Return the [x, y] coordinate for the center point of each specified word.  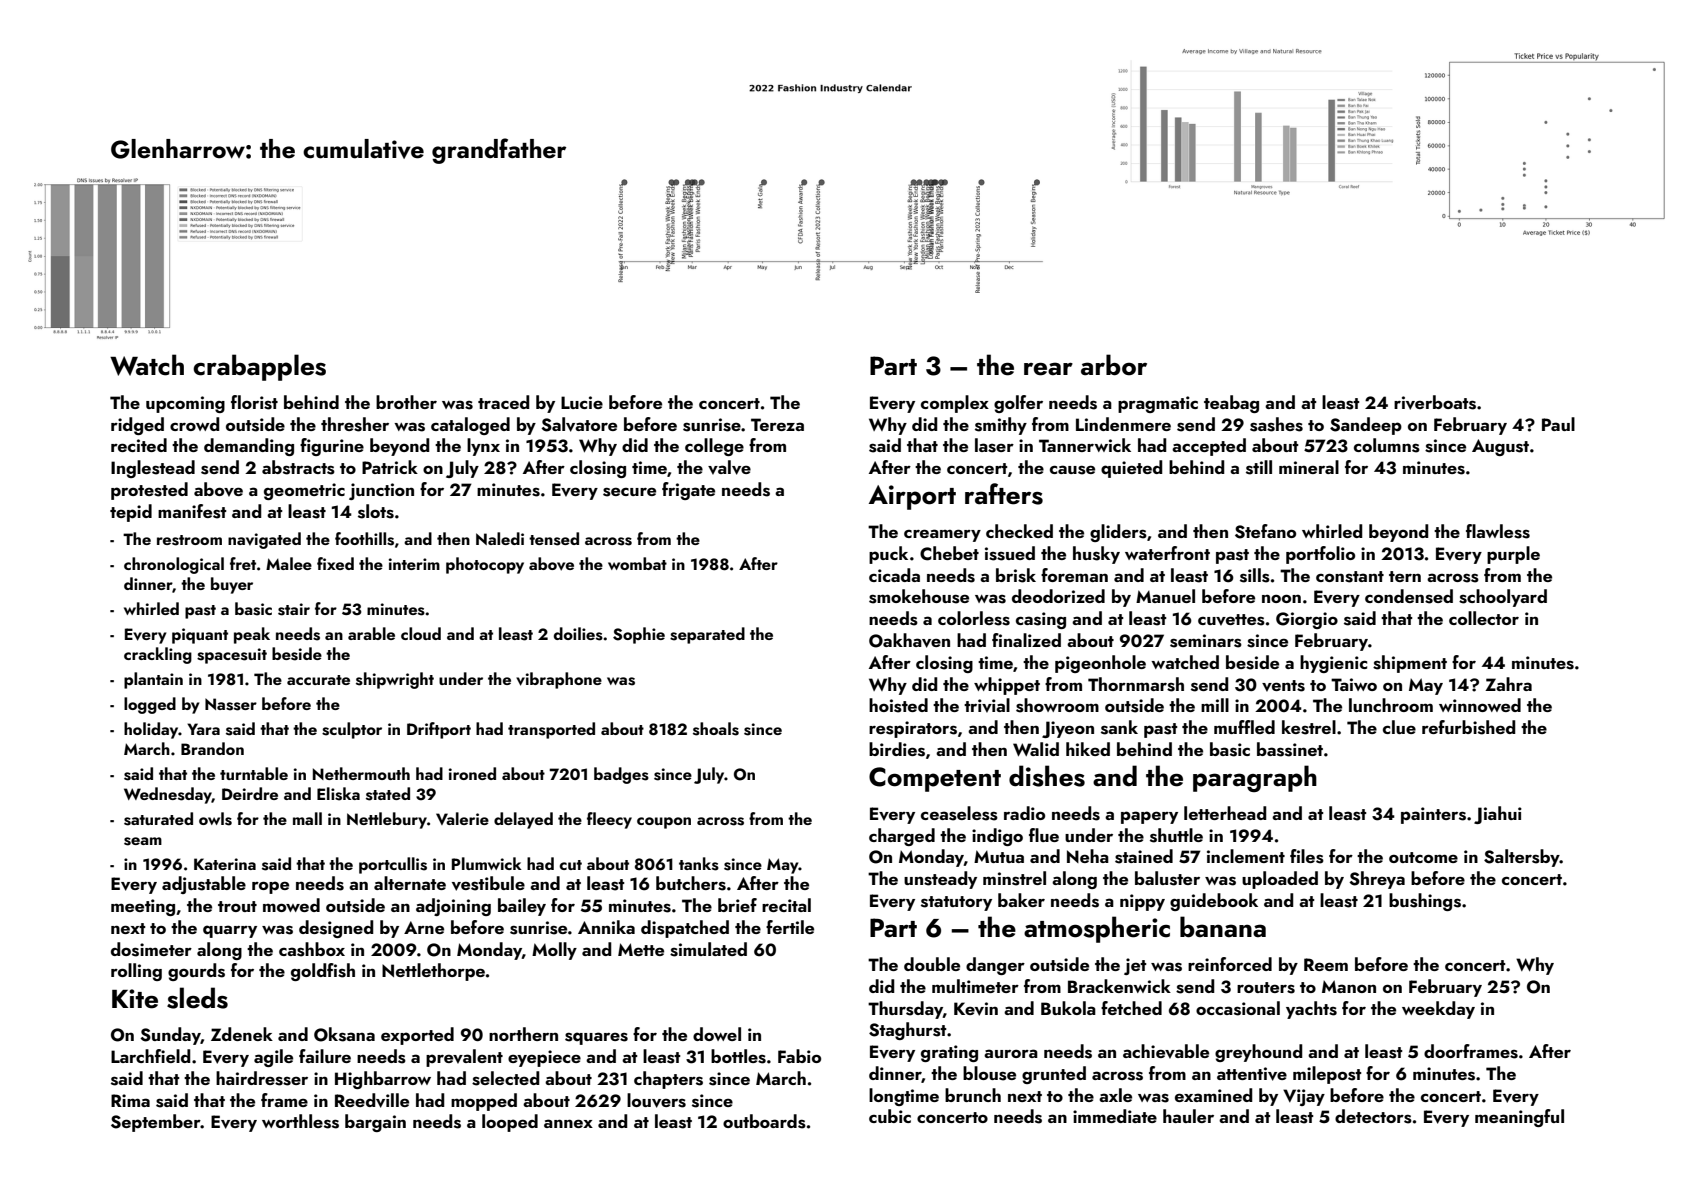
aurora [1011, 1053]
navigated [264, 540]
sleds [197, 998]
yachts [1311, 1010]
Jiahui [1498, 815]
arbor [1114, 365]
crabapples [259, 367]
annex [568, 1123]
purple [1513, 555]
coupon [664, 823]
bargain [375, 1123]
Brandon [212, 748]
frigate [688, 491]
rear [1048, 369]
